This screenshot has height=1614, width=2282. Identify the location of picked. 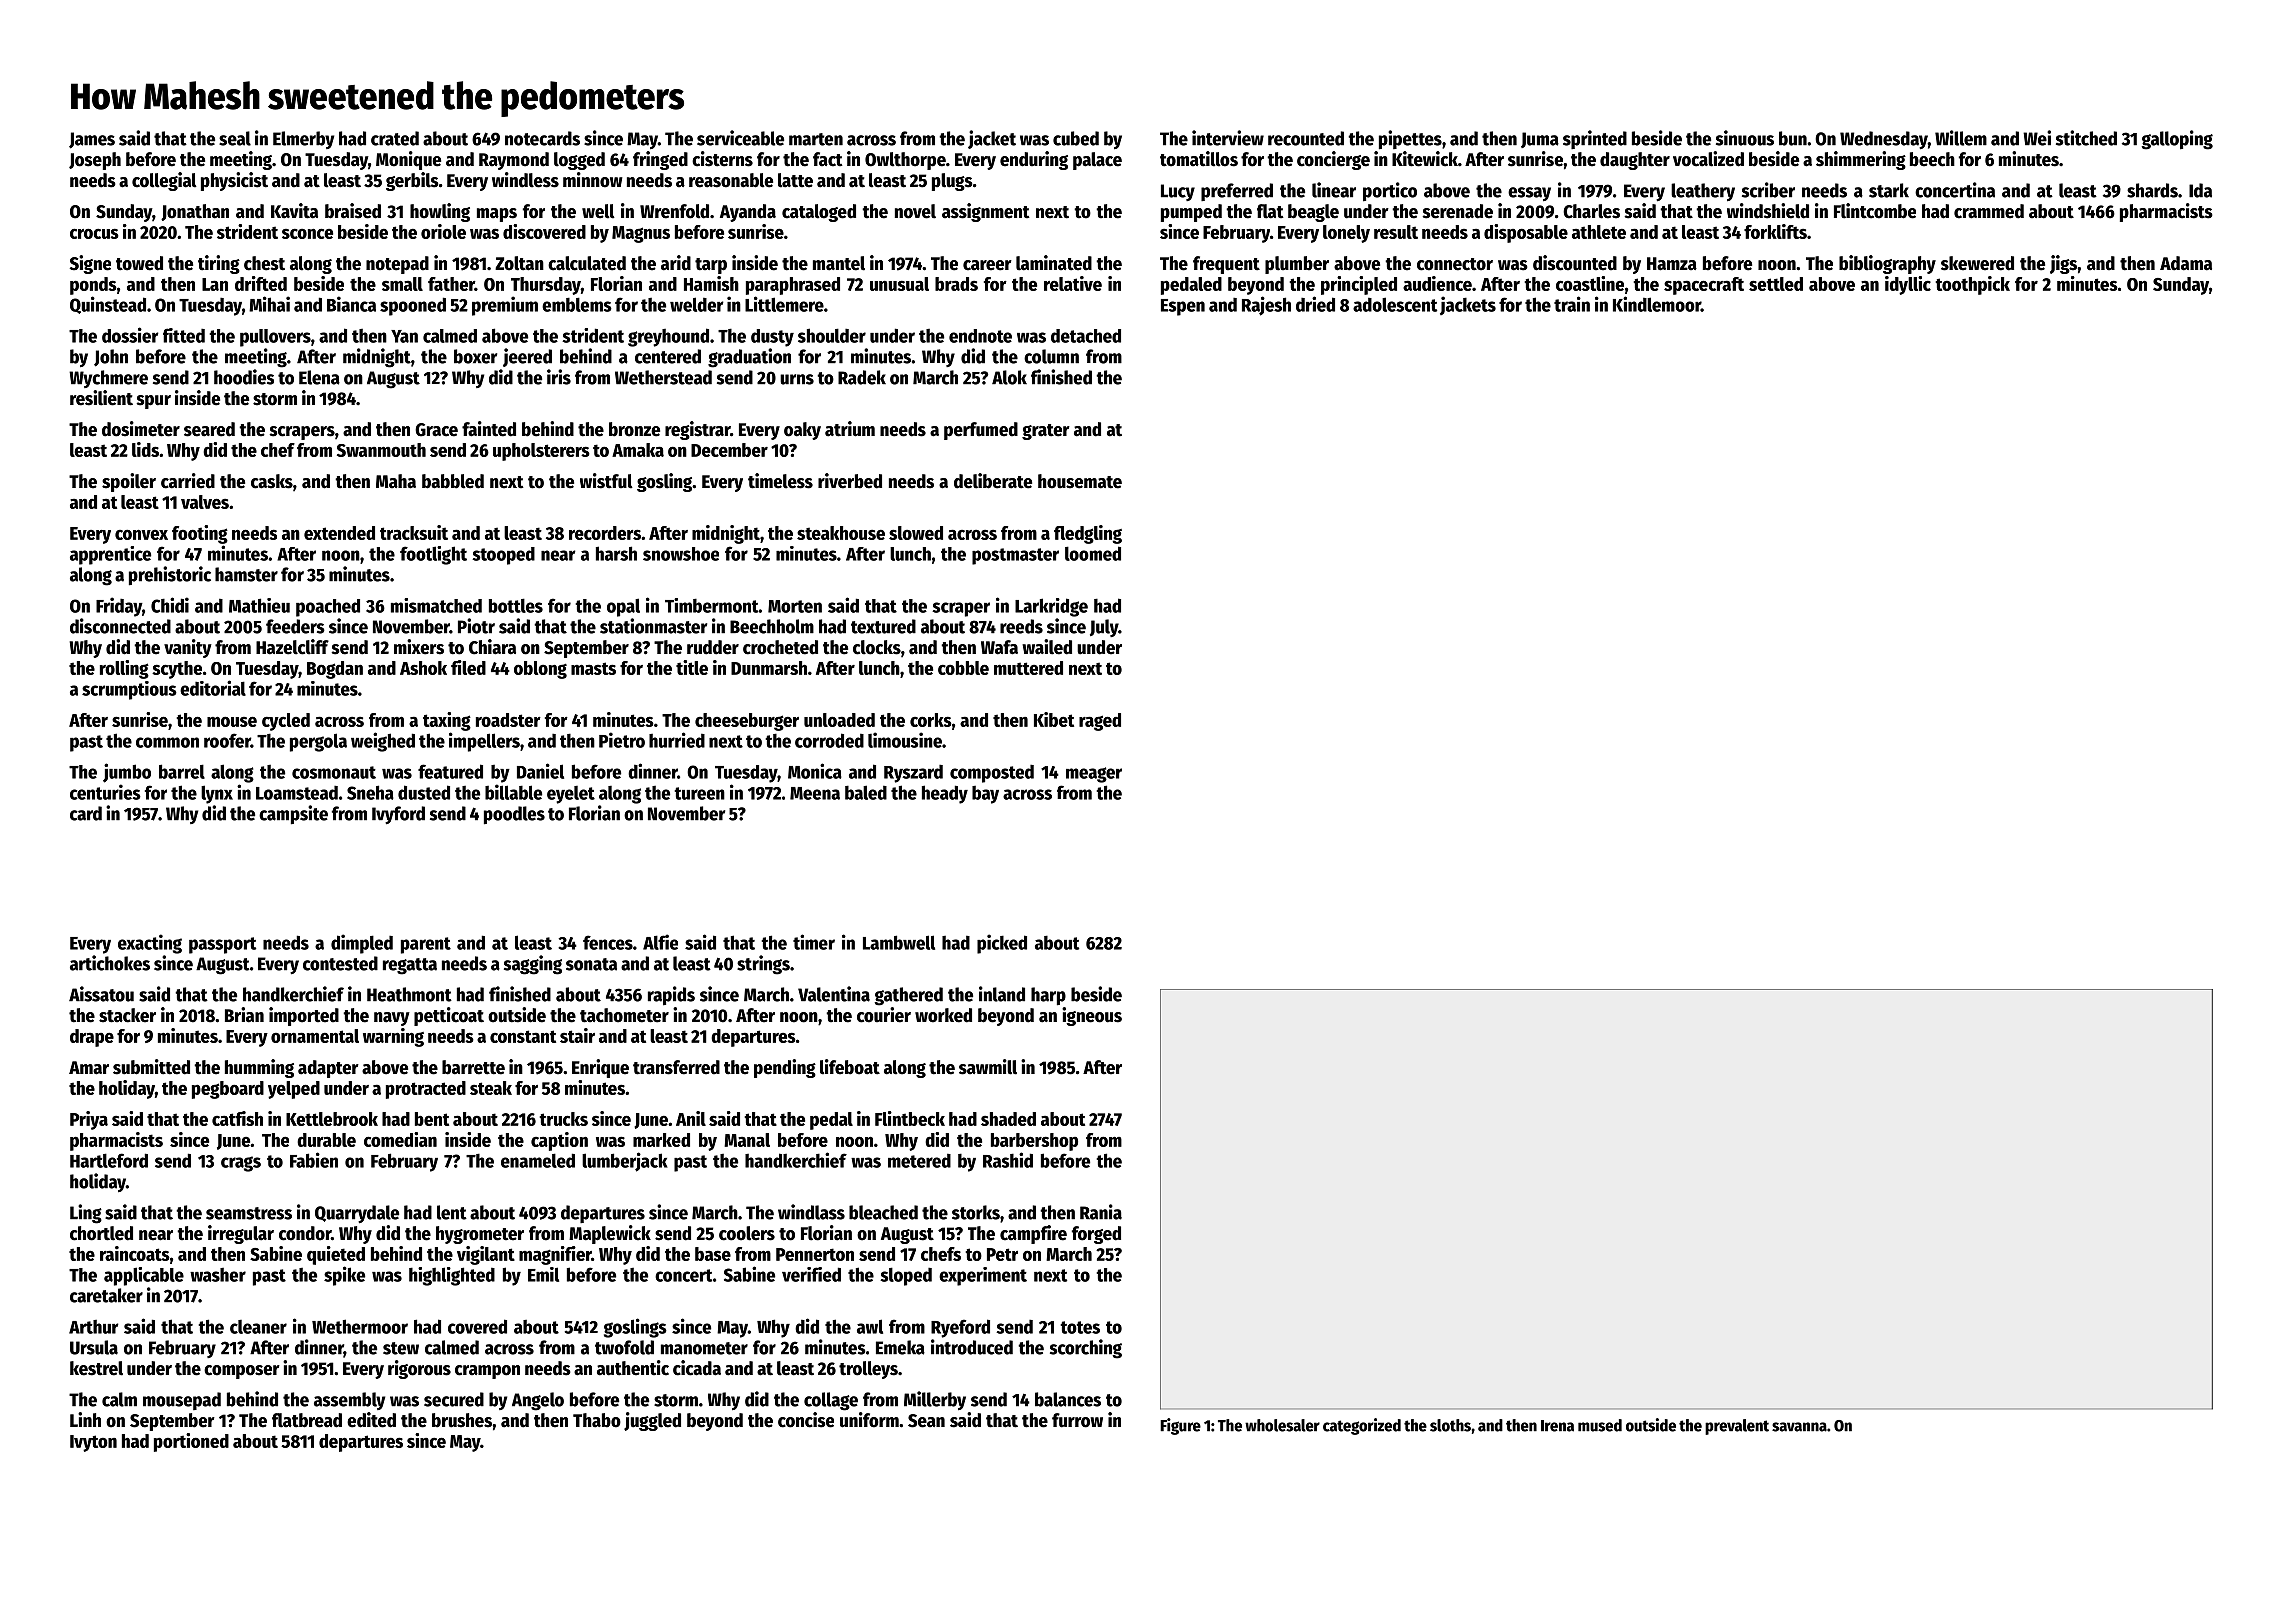
(1002, 944).
